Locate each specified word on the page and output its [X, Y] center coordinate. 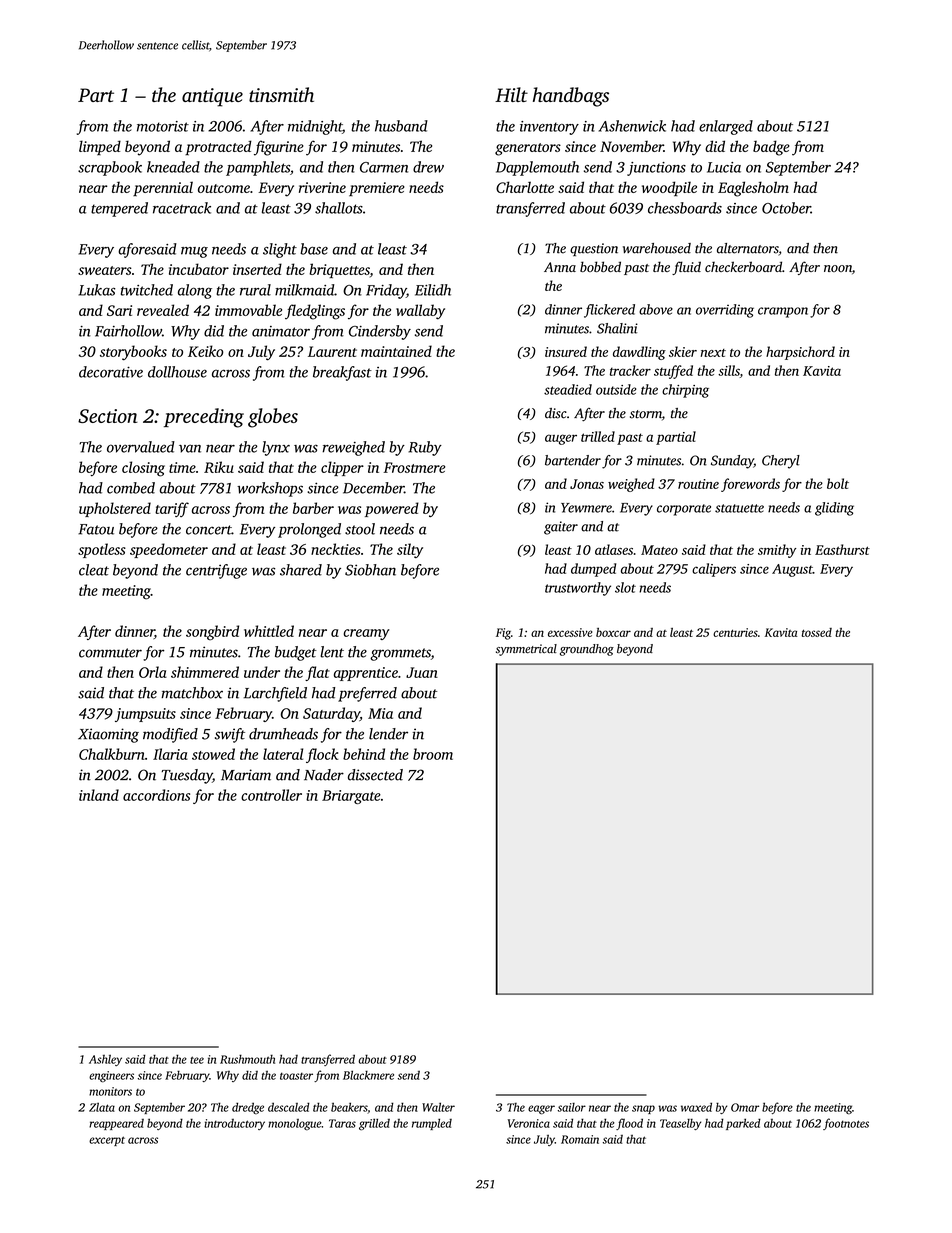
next [713, 353]
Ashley [105, 1060]
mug [194, 252]
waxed [696, 1107]
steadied [568, 389]
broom [433, 754]
